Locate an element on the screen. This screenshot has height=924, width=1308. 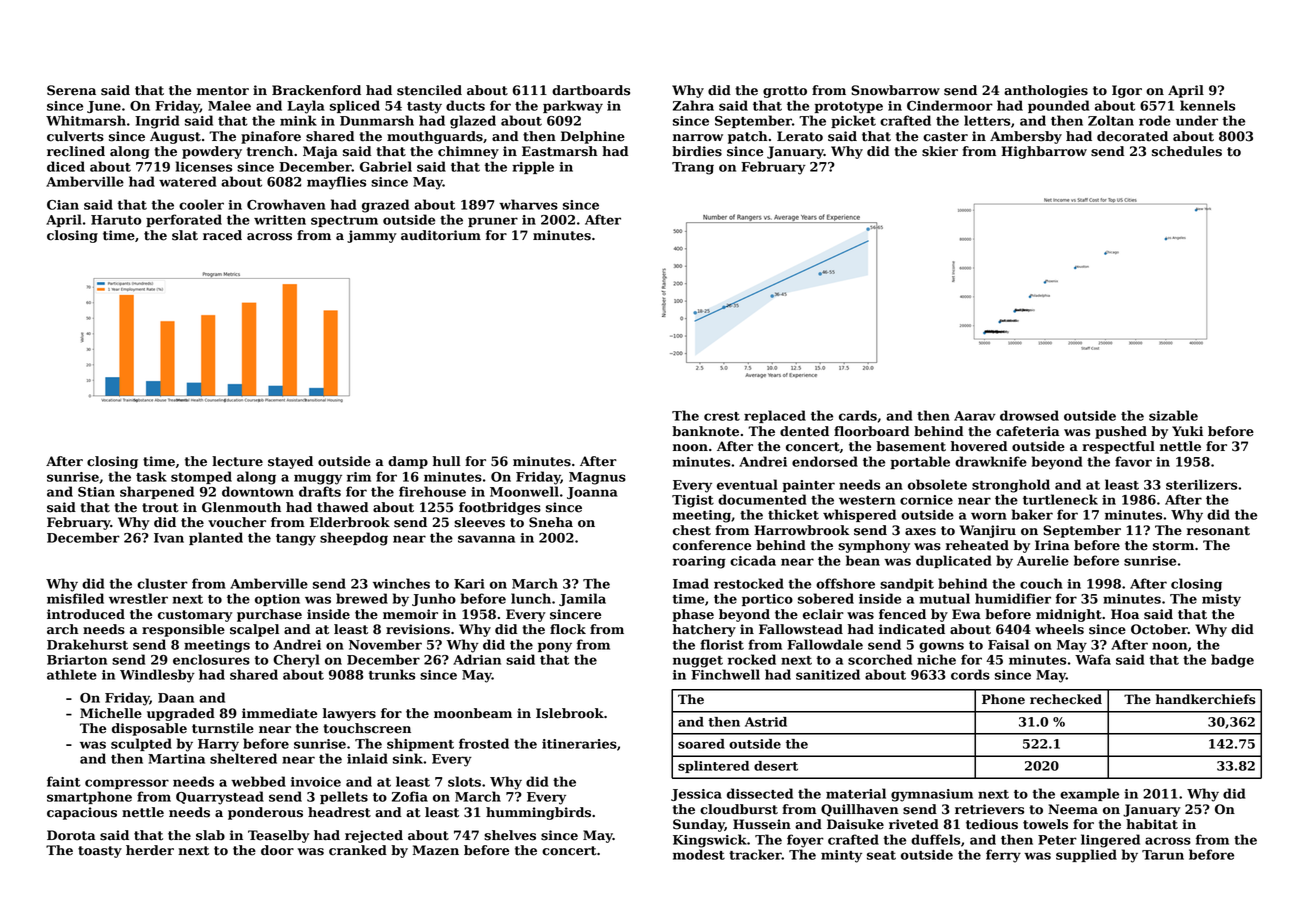
purchase is located at coordinates (269, 615).
